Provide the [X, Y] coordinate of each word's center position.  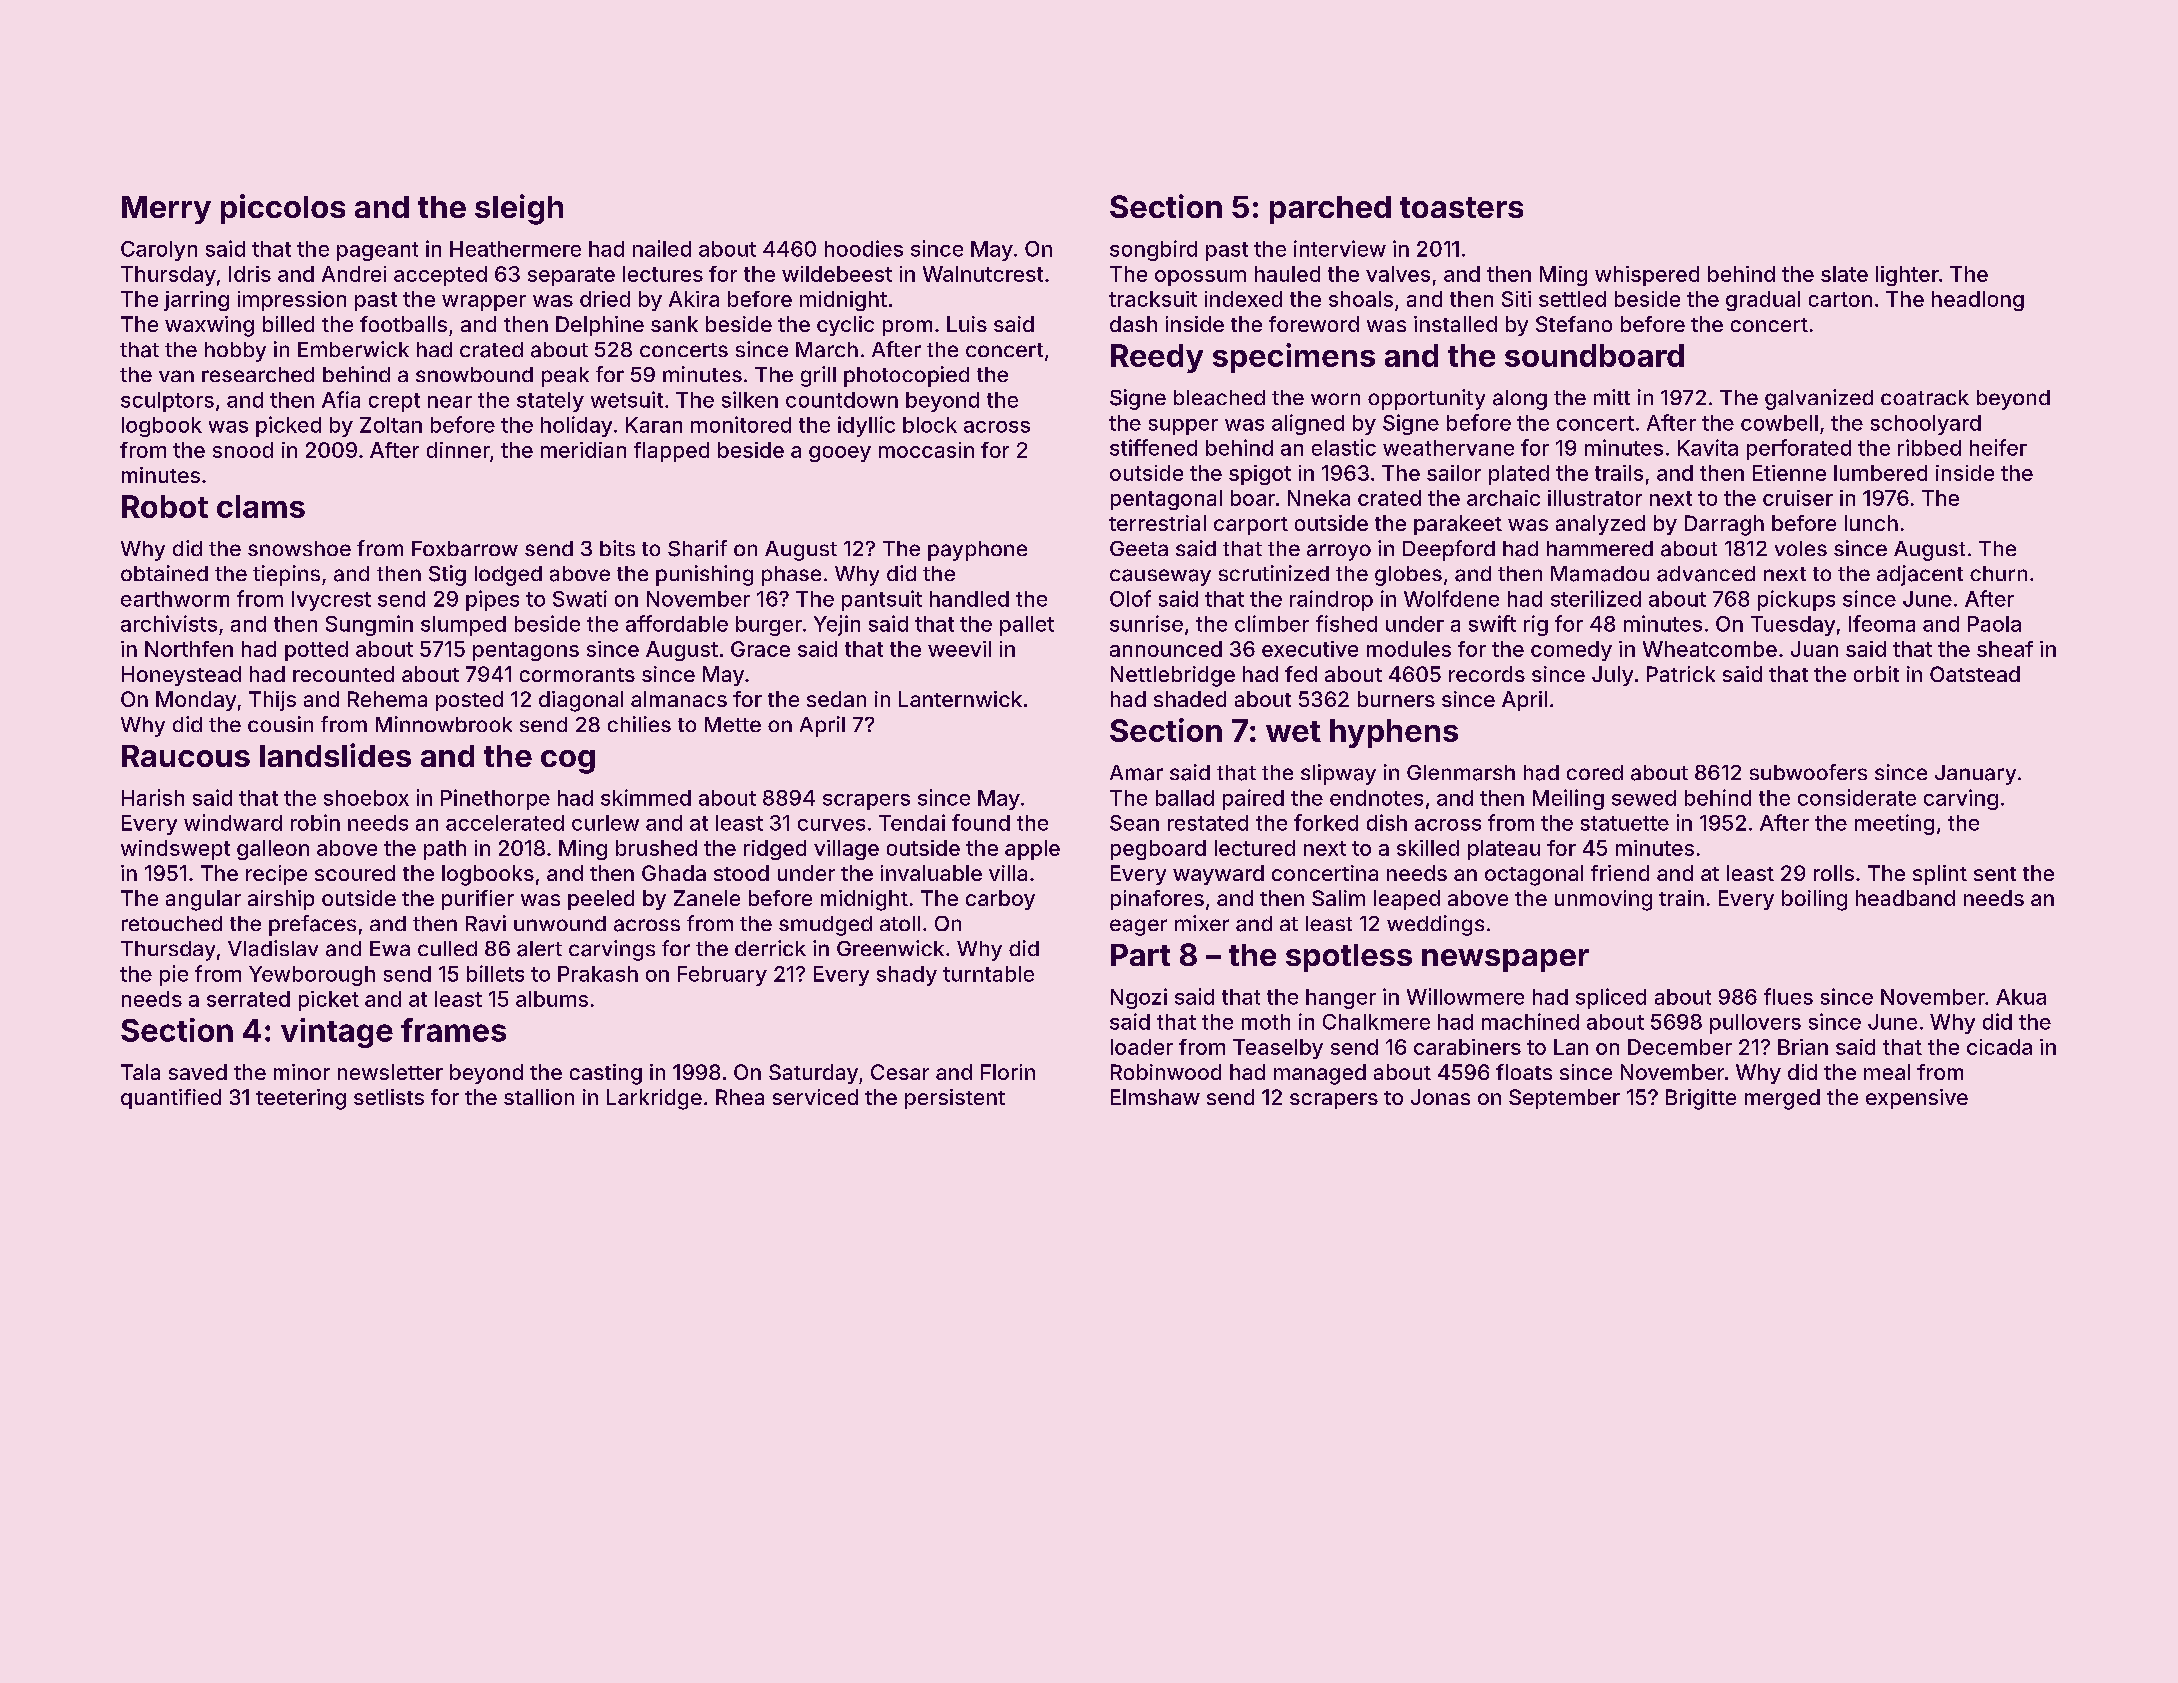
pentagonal [1166, 500]
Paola [1994, 624]
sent [1995, 874]
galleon [273, 850]
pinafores [1157, 900]
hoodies [864, 248]
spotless [1349, 958]
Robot [165, 506]
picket [329, 1001]
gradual [1763, 301]
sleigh [519, 209]
